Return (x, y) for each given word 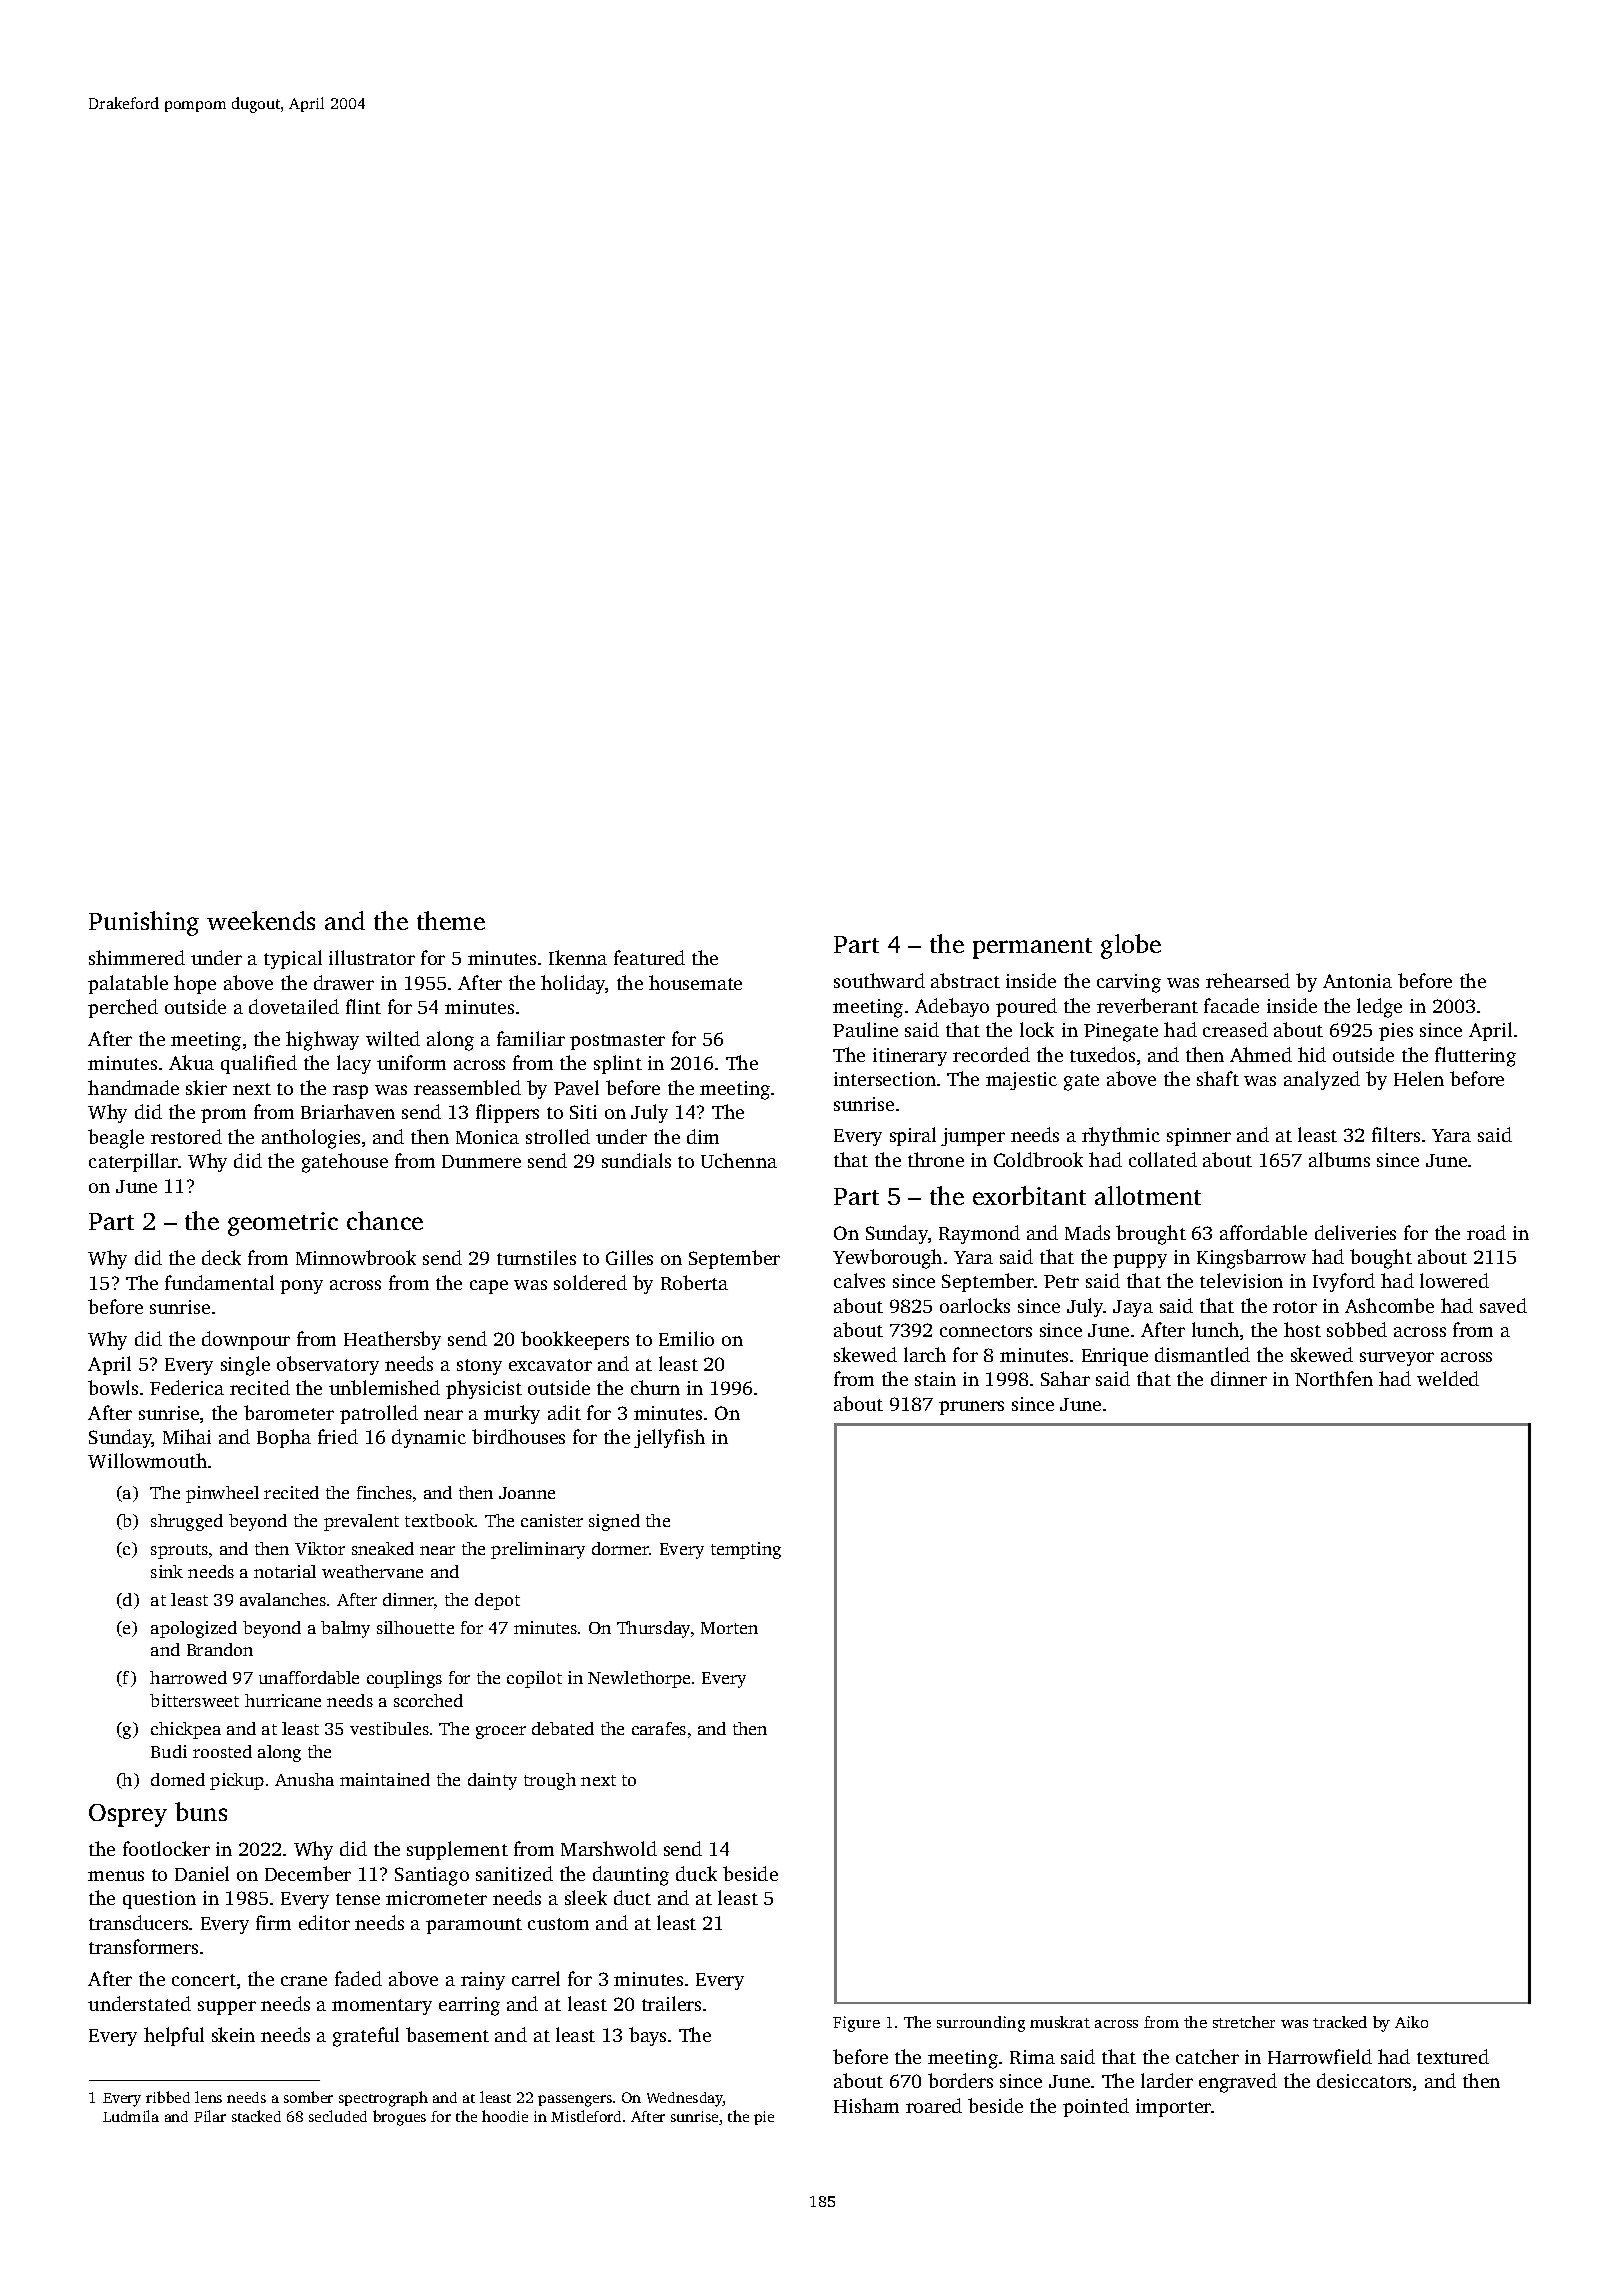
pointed (1096, 2107)
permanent (1032, 948)
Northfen (1334, 1378)
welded (1448, 1378)
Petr (1061, 1281)
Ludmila (131, 2116)
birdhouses (518, 1436)
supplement (457, 1850)
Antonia (1357, 981)
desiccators (1364, 2080)
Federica (187, 1387)
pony (301, 1287)
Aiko (1411, 2022)
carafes (659, 1728)
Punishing (144, 923)
